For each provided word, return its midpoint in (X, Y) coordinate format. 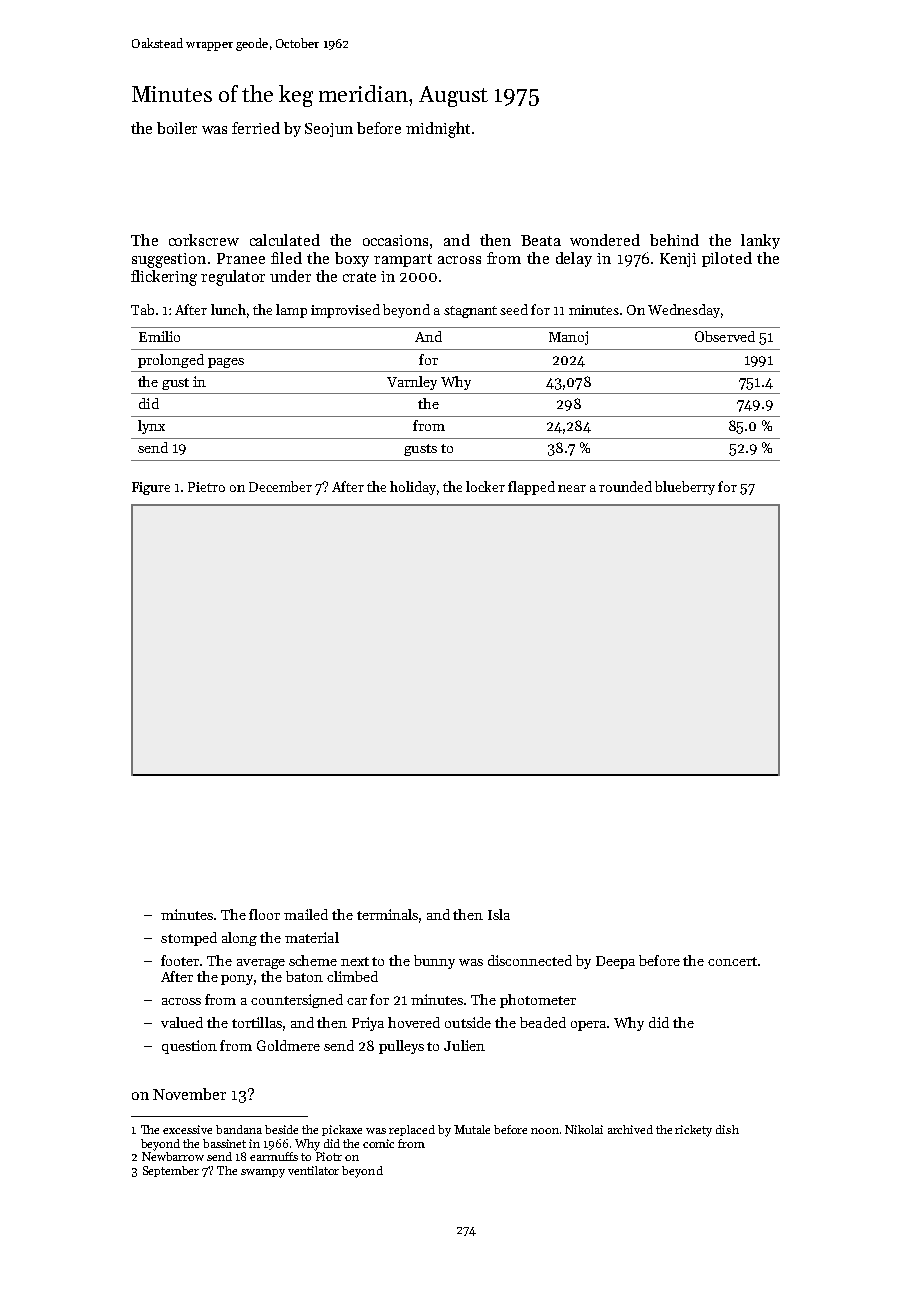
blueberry (685, 488)
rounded (625, 486)
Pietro (206, 487)
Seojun (329, 130)
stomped (189, 939)
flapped (531, 488)
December (280, 486)
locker (485, 486)
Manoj (568, 338)
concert (732, 961)
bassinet (224, 1143)
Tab (142, 309)
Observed (725, 336)
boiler (177, 128)
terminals (387, 914)
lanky (760, 241)
